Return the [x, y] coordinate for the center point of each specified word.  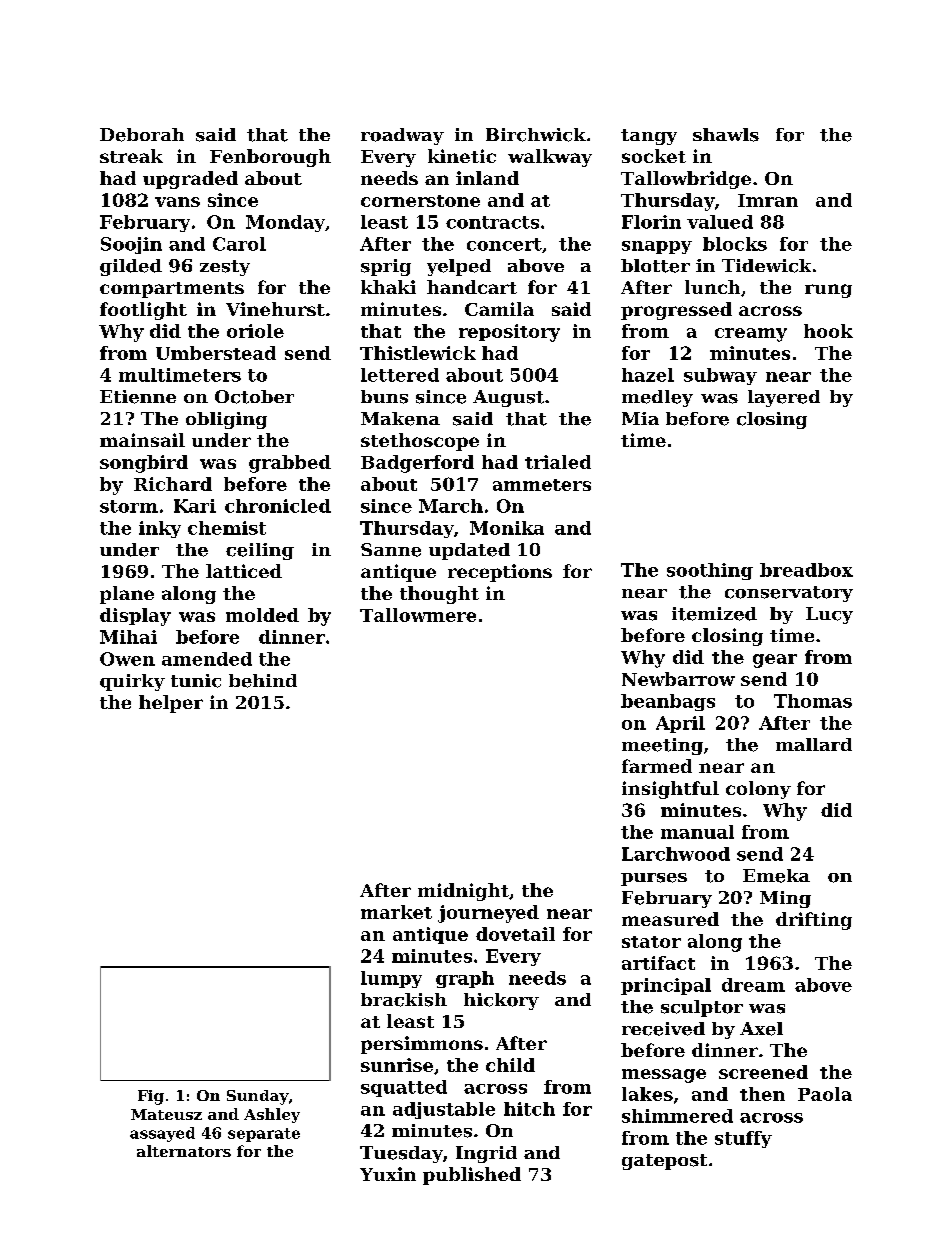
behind [263, 681]
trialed [558, 462]
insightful [670, 790]
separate [264, 1135]
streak [131, 156]
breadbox [806, 570]
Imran [768, 200]
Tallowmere [418, 615]
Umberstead [216, 353]
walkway [550, 158]
